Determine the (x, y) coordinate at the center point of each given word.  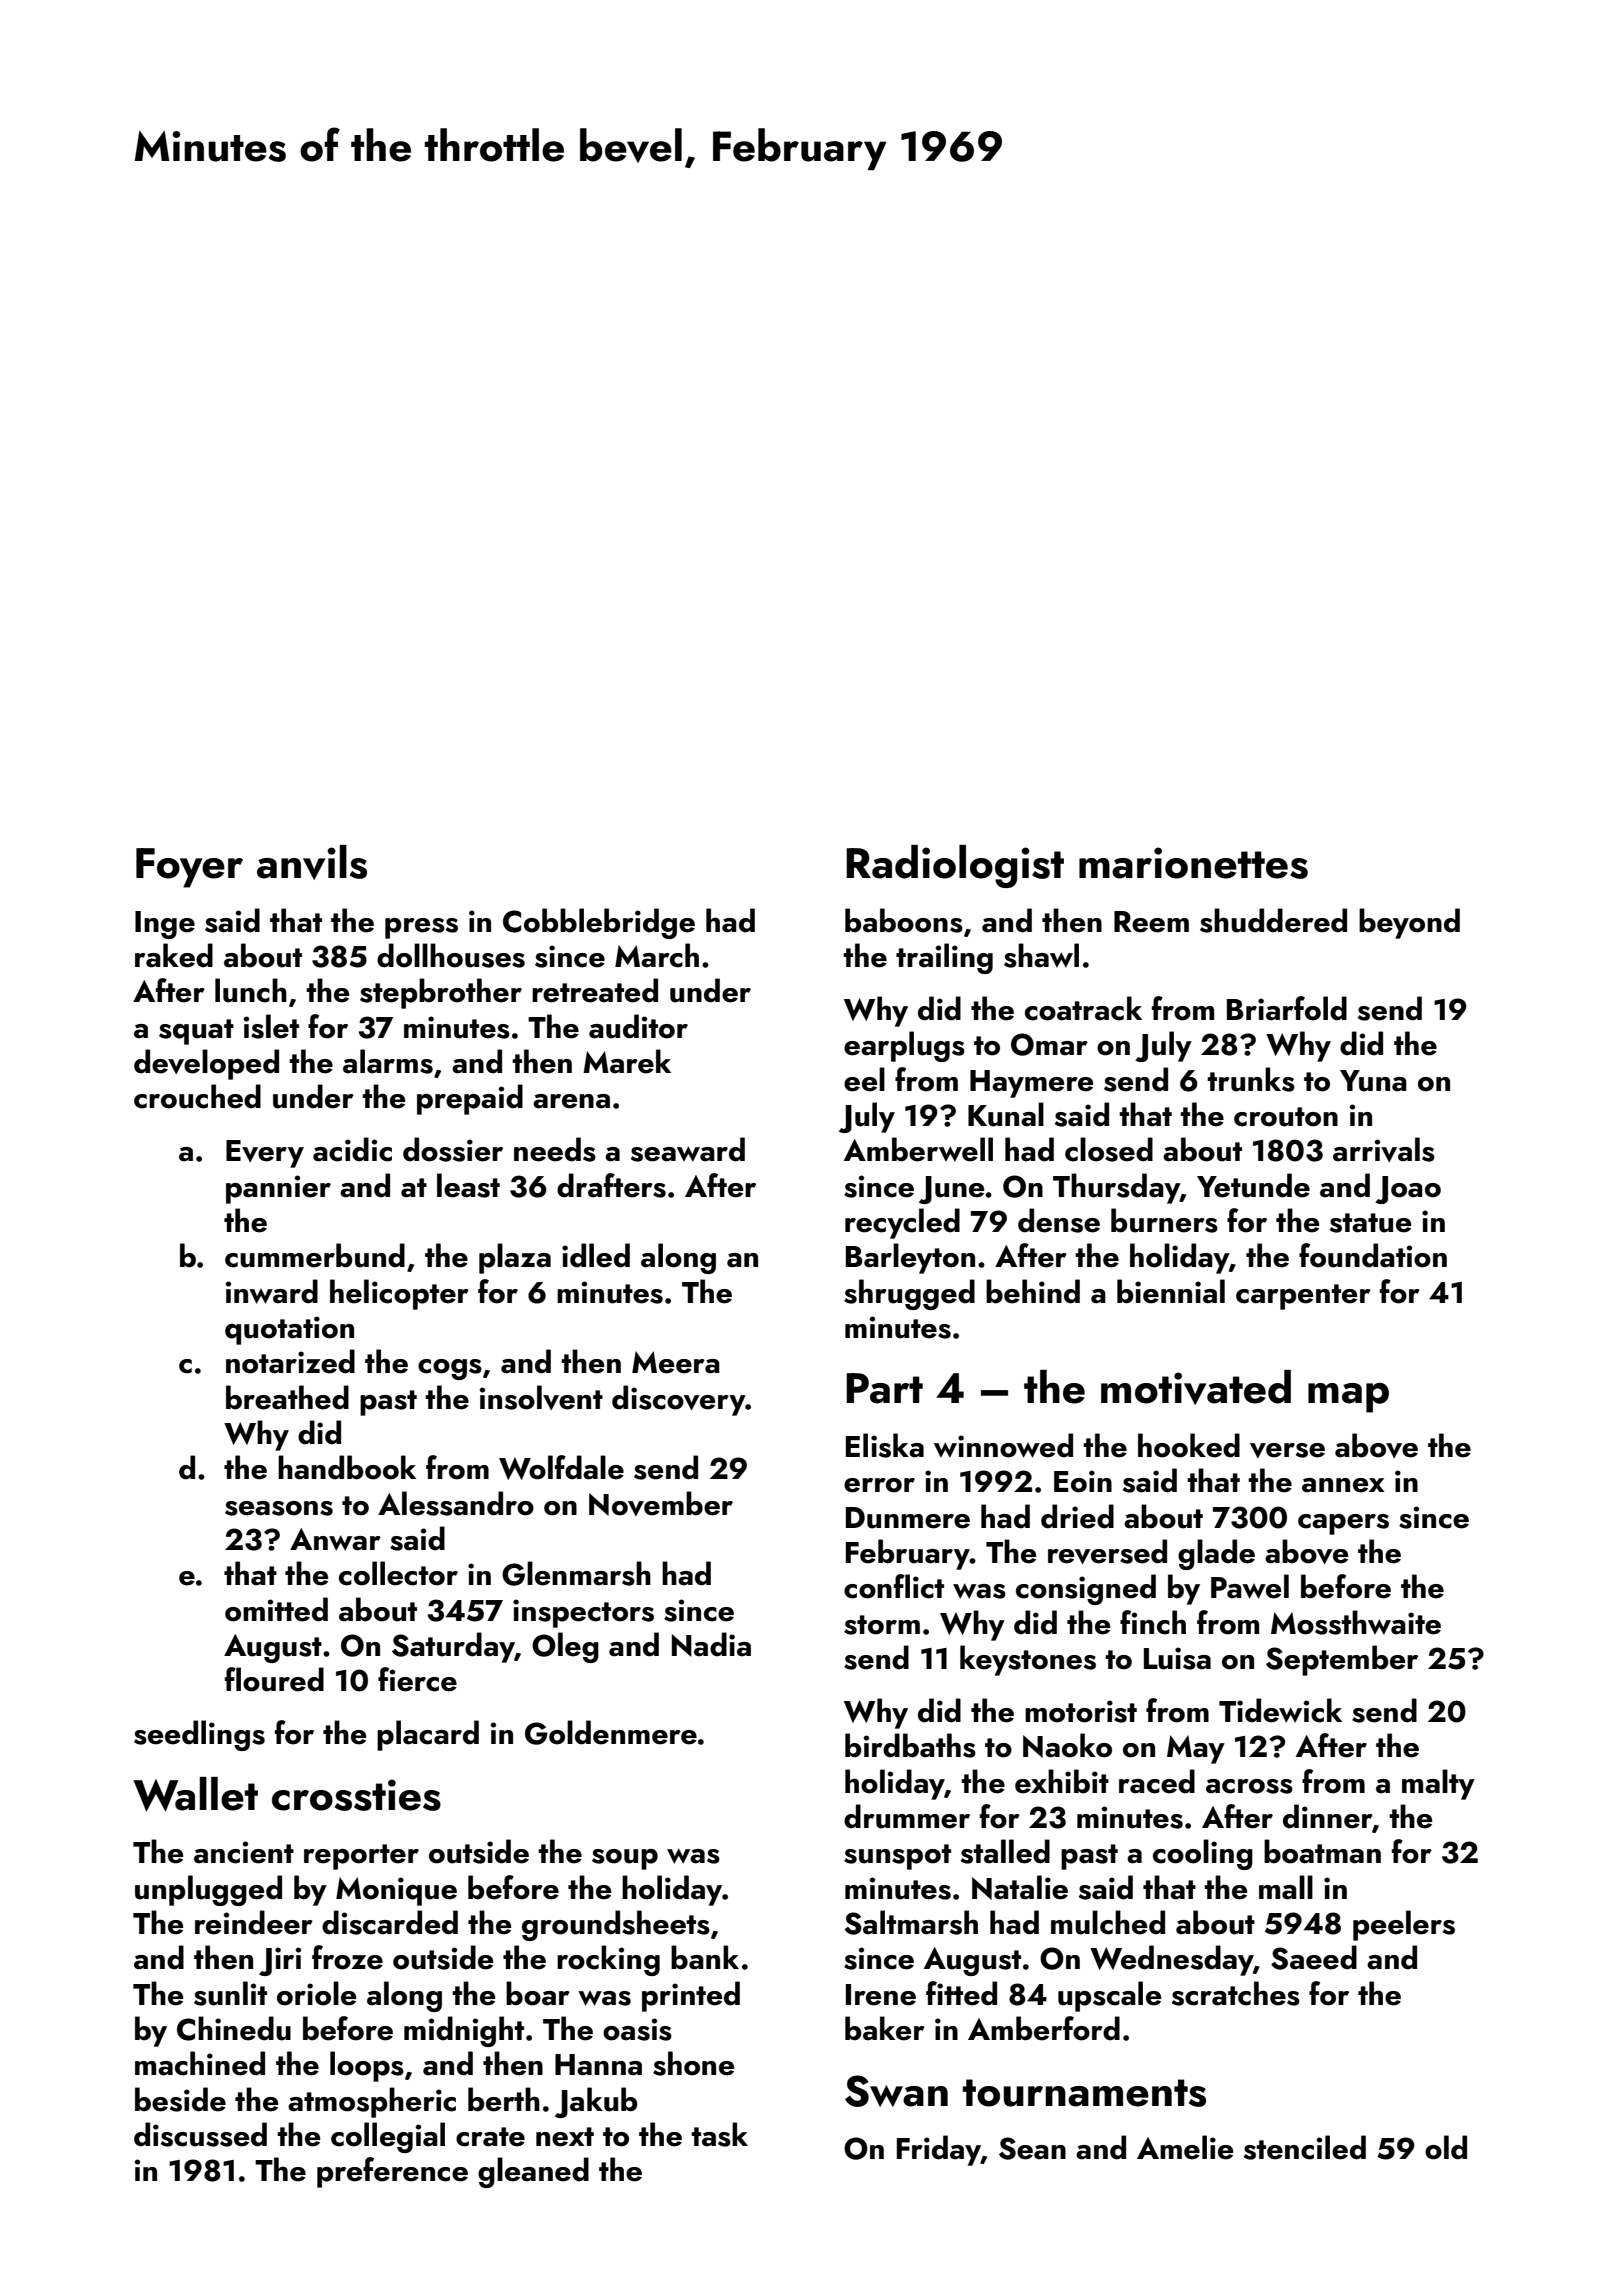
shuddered (1273, 920)
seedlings (199, 1735)
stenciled (1305, 2147)
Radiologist (955, 866)
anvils (312, 862)
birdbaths (910, 1745)
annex (1343, 1485)
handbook (347, 1467)
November (661, 1503)
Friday (939, 2150)
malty (1438, 1784)
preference (392, 2172)
